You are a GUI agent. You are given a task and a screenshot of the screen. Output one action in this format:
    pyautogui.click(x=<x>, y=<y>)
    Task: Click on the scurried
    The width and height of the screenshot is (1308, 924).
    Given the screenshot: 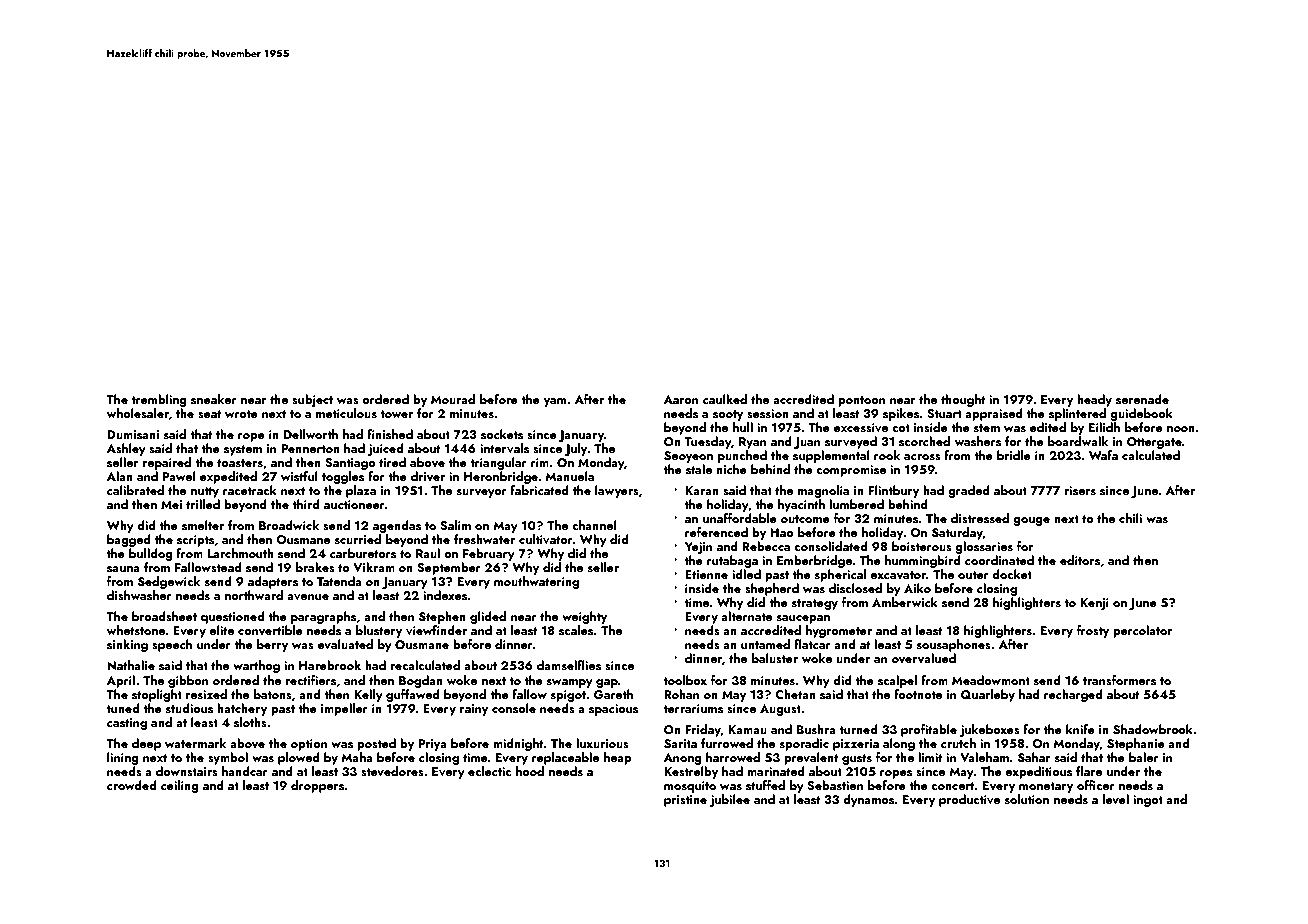 What is the action you would take?
    pyautogui.click(x=358, y=539)
